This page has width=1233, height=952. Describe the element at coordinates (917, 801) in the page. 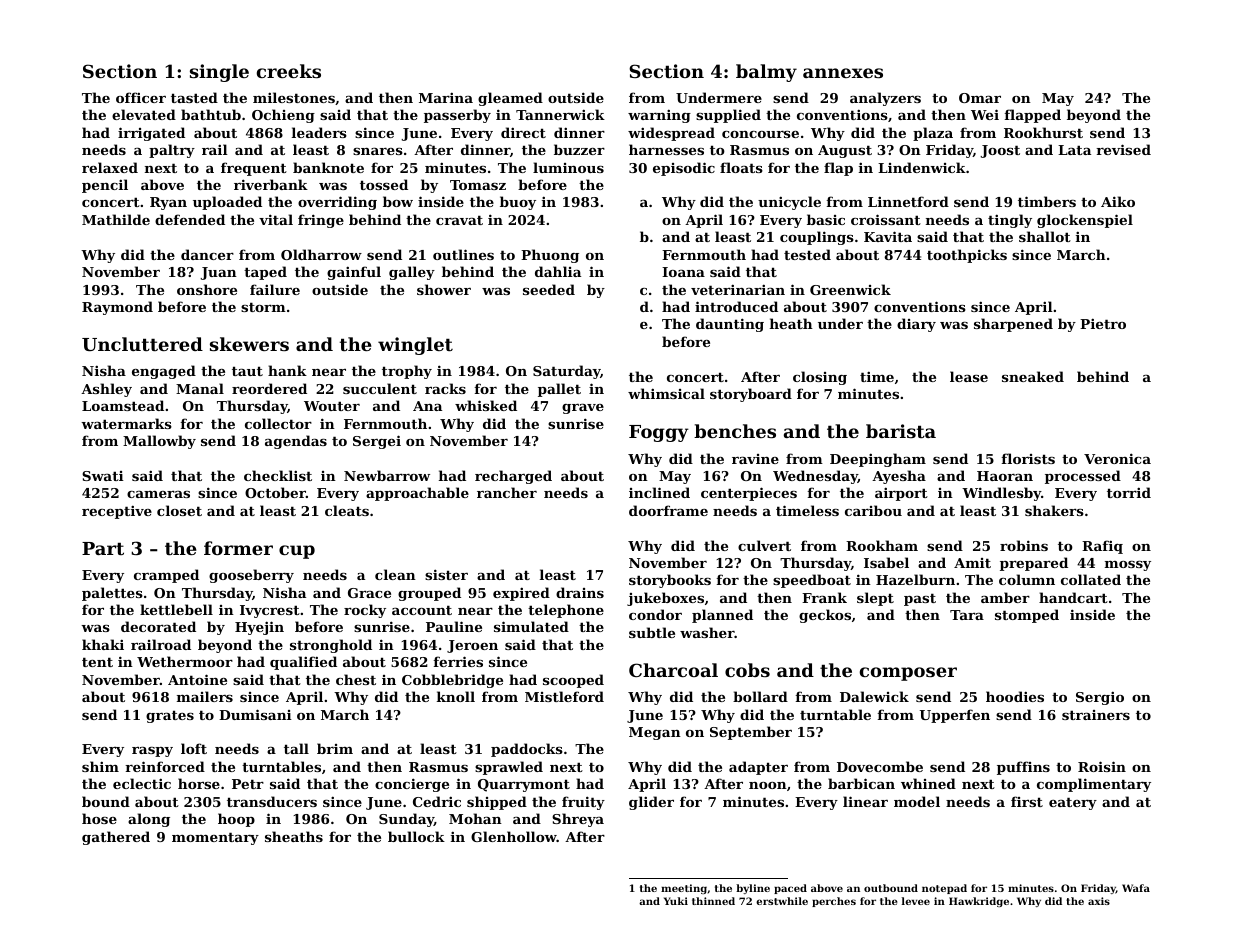

I see `model` at that location.
